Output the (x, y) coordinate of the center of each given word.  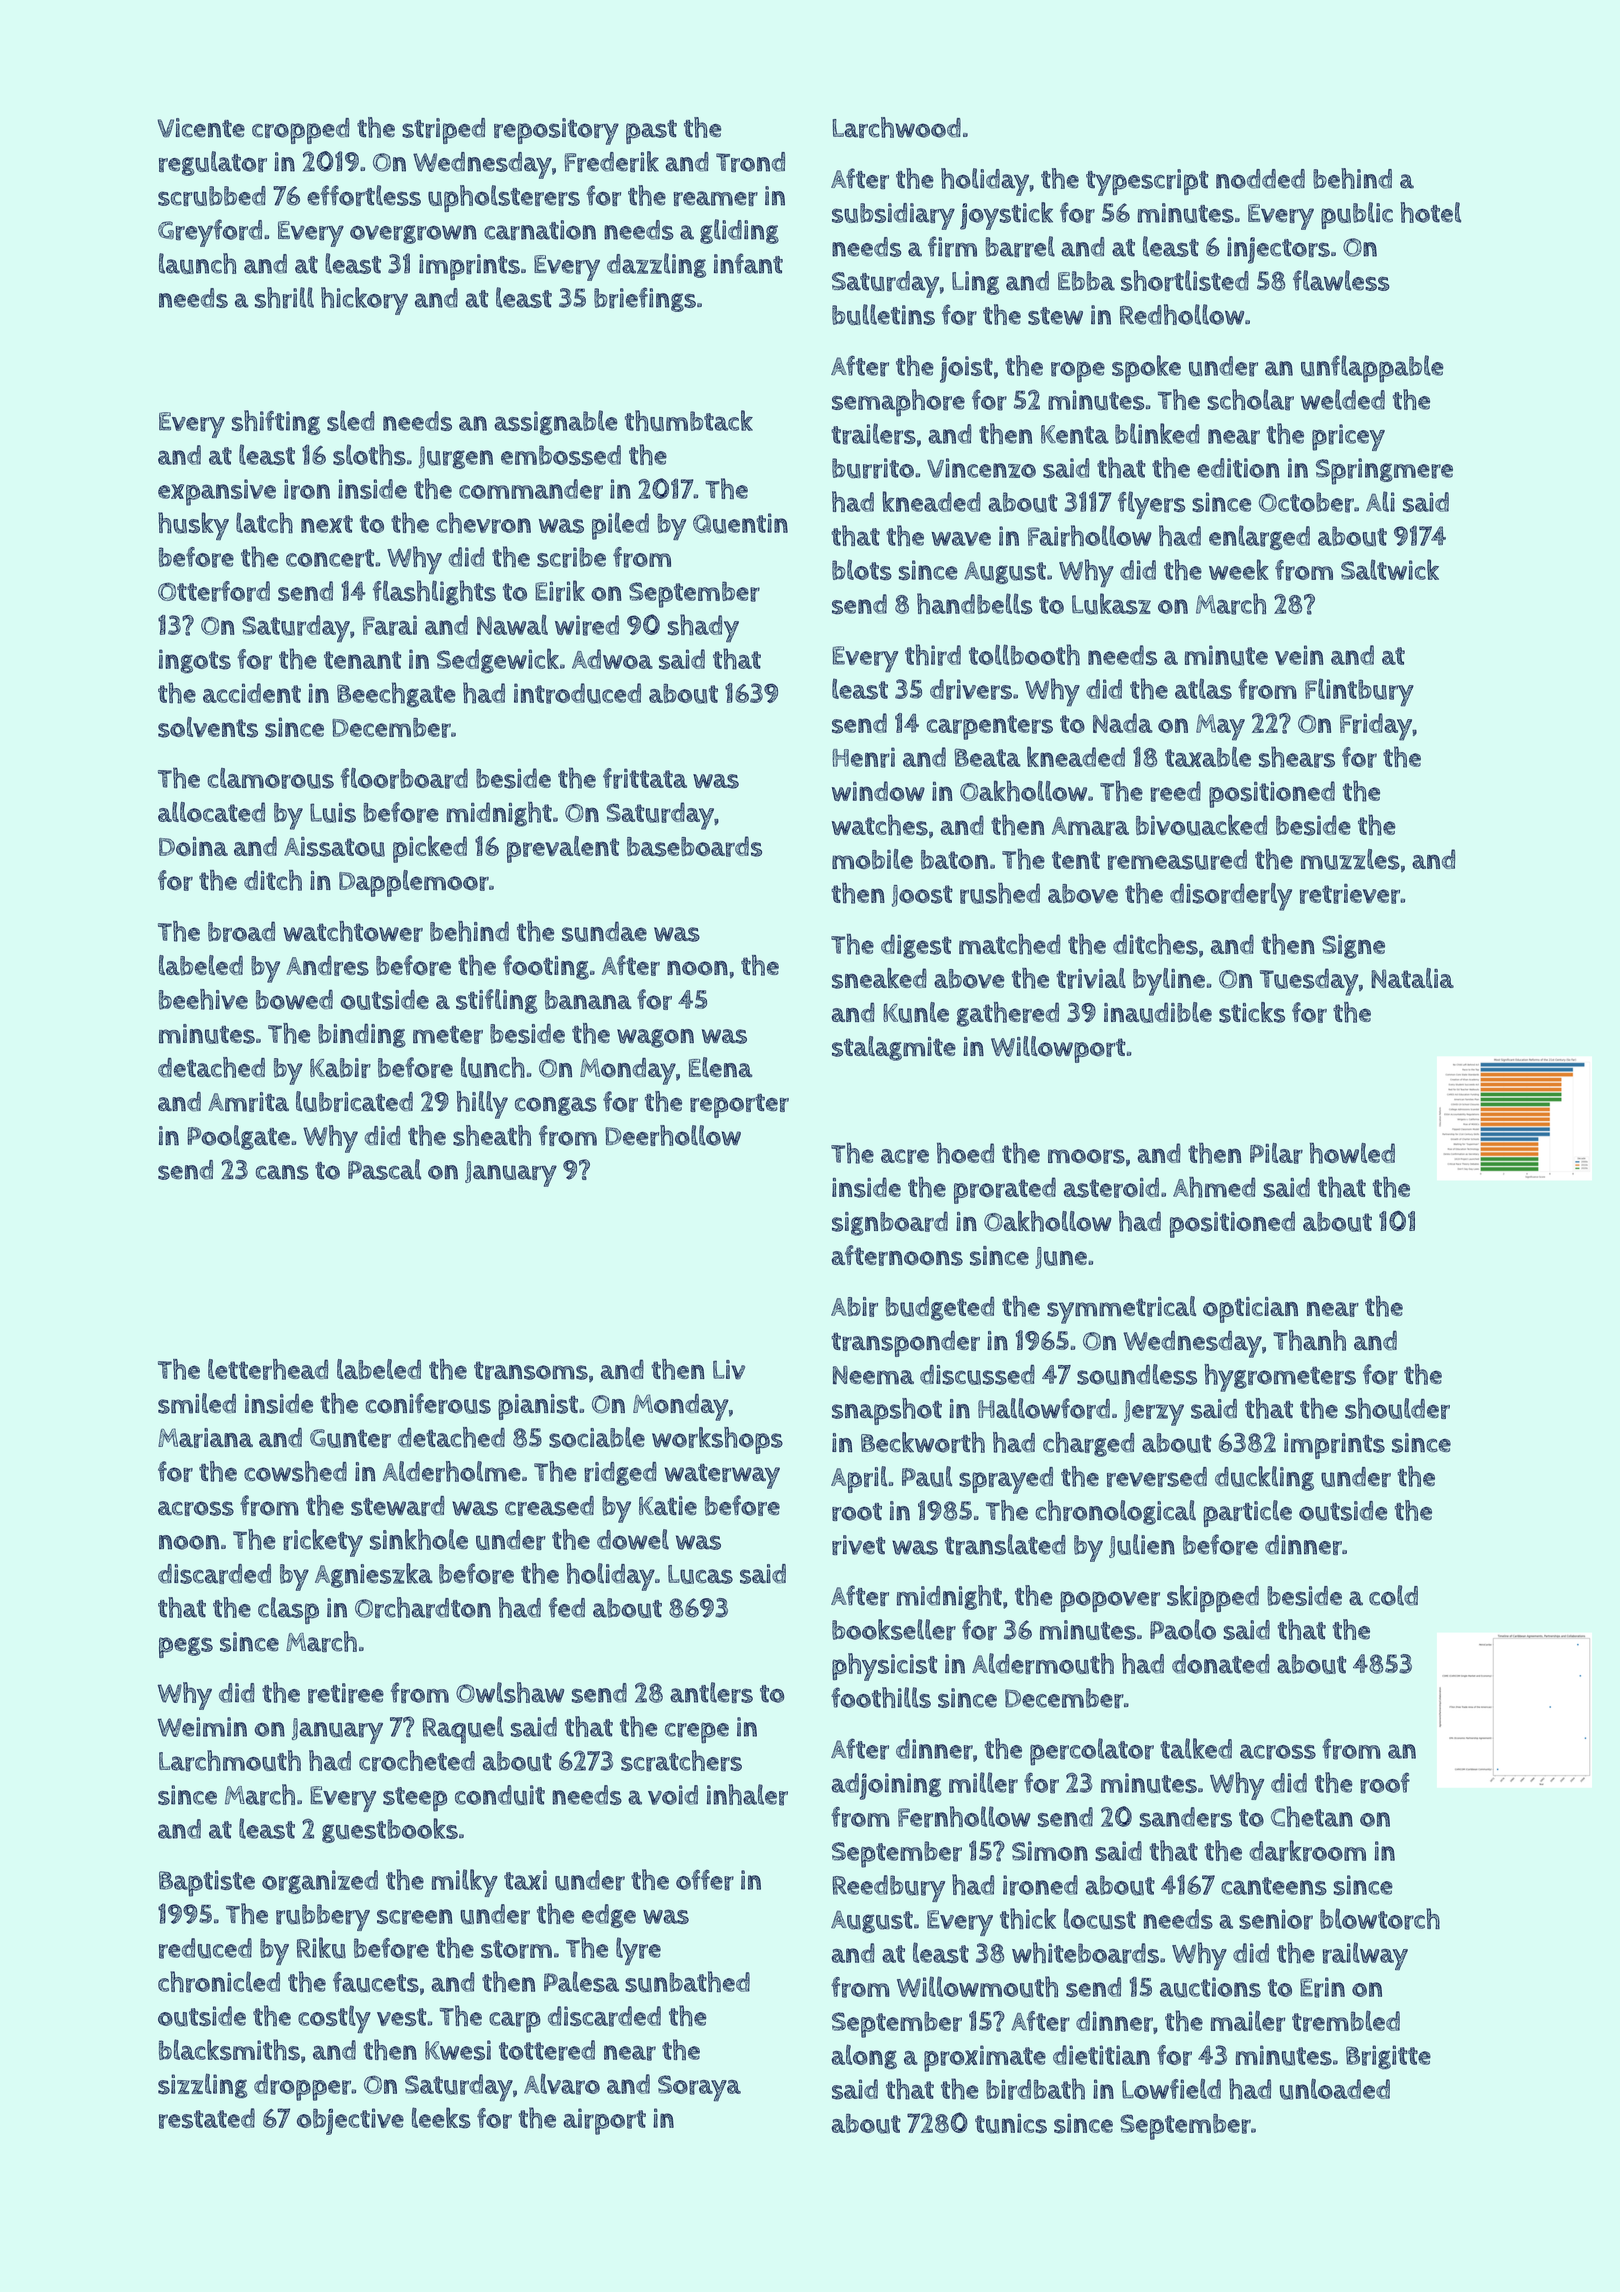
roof (1385, 1783)
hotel (1430, 212)
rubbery (323, 1917)
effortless (364, 195)
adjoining (886, 1786)
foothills (881, 1697)
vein (1299, 655)
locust (1100, 1919)
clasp (288, 1610)
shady (703, 628)
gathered (1008, 1014)
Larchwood (897, 127)
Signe (1353, 947)
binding (362, 1036)
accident (252, 693)
